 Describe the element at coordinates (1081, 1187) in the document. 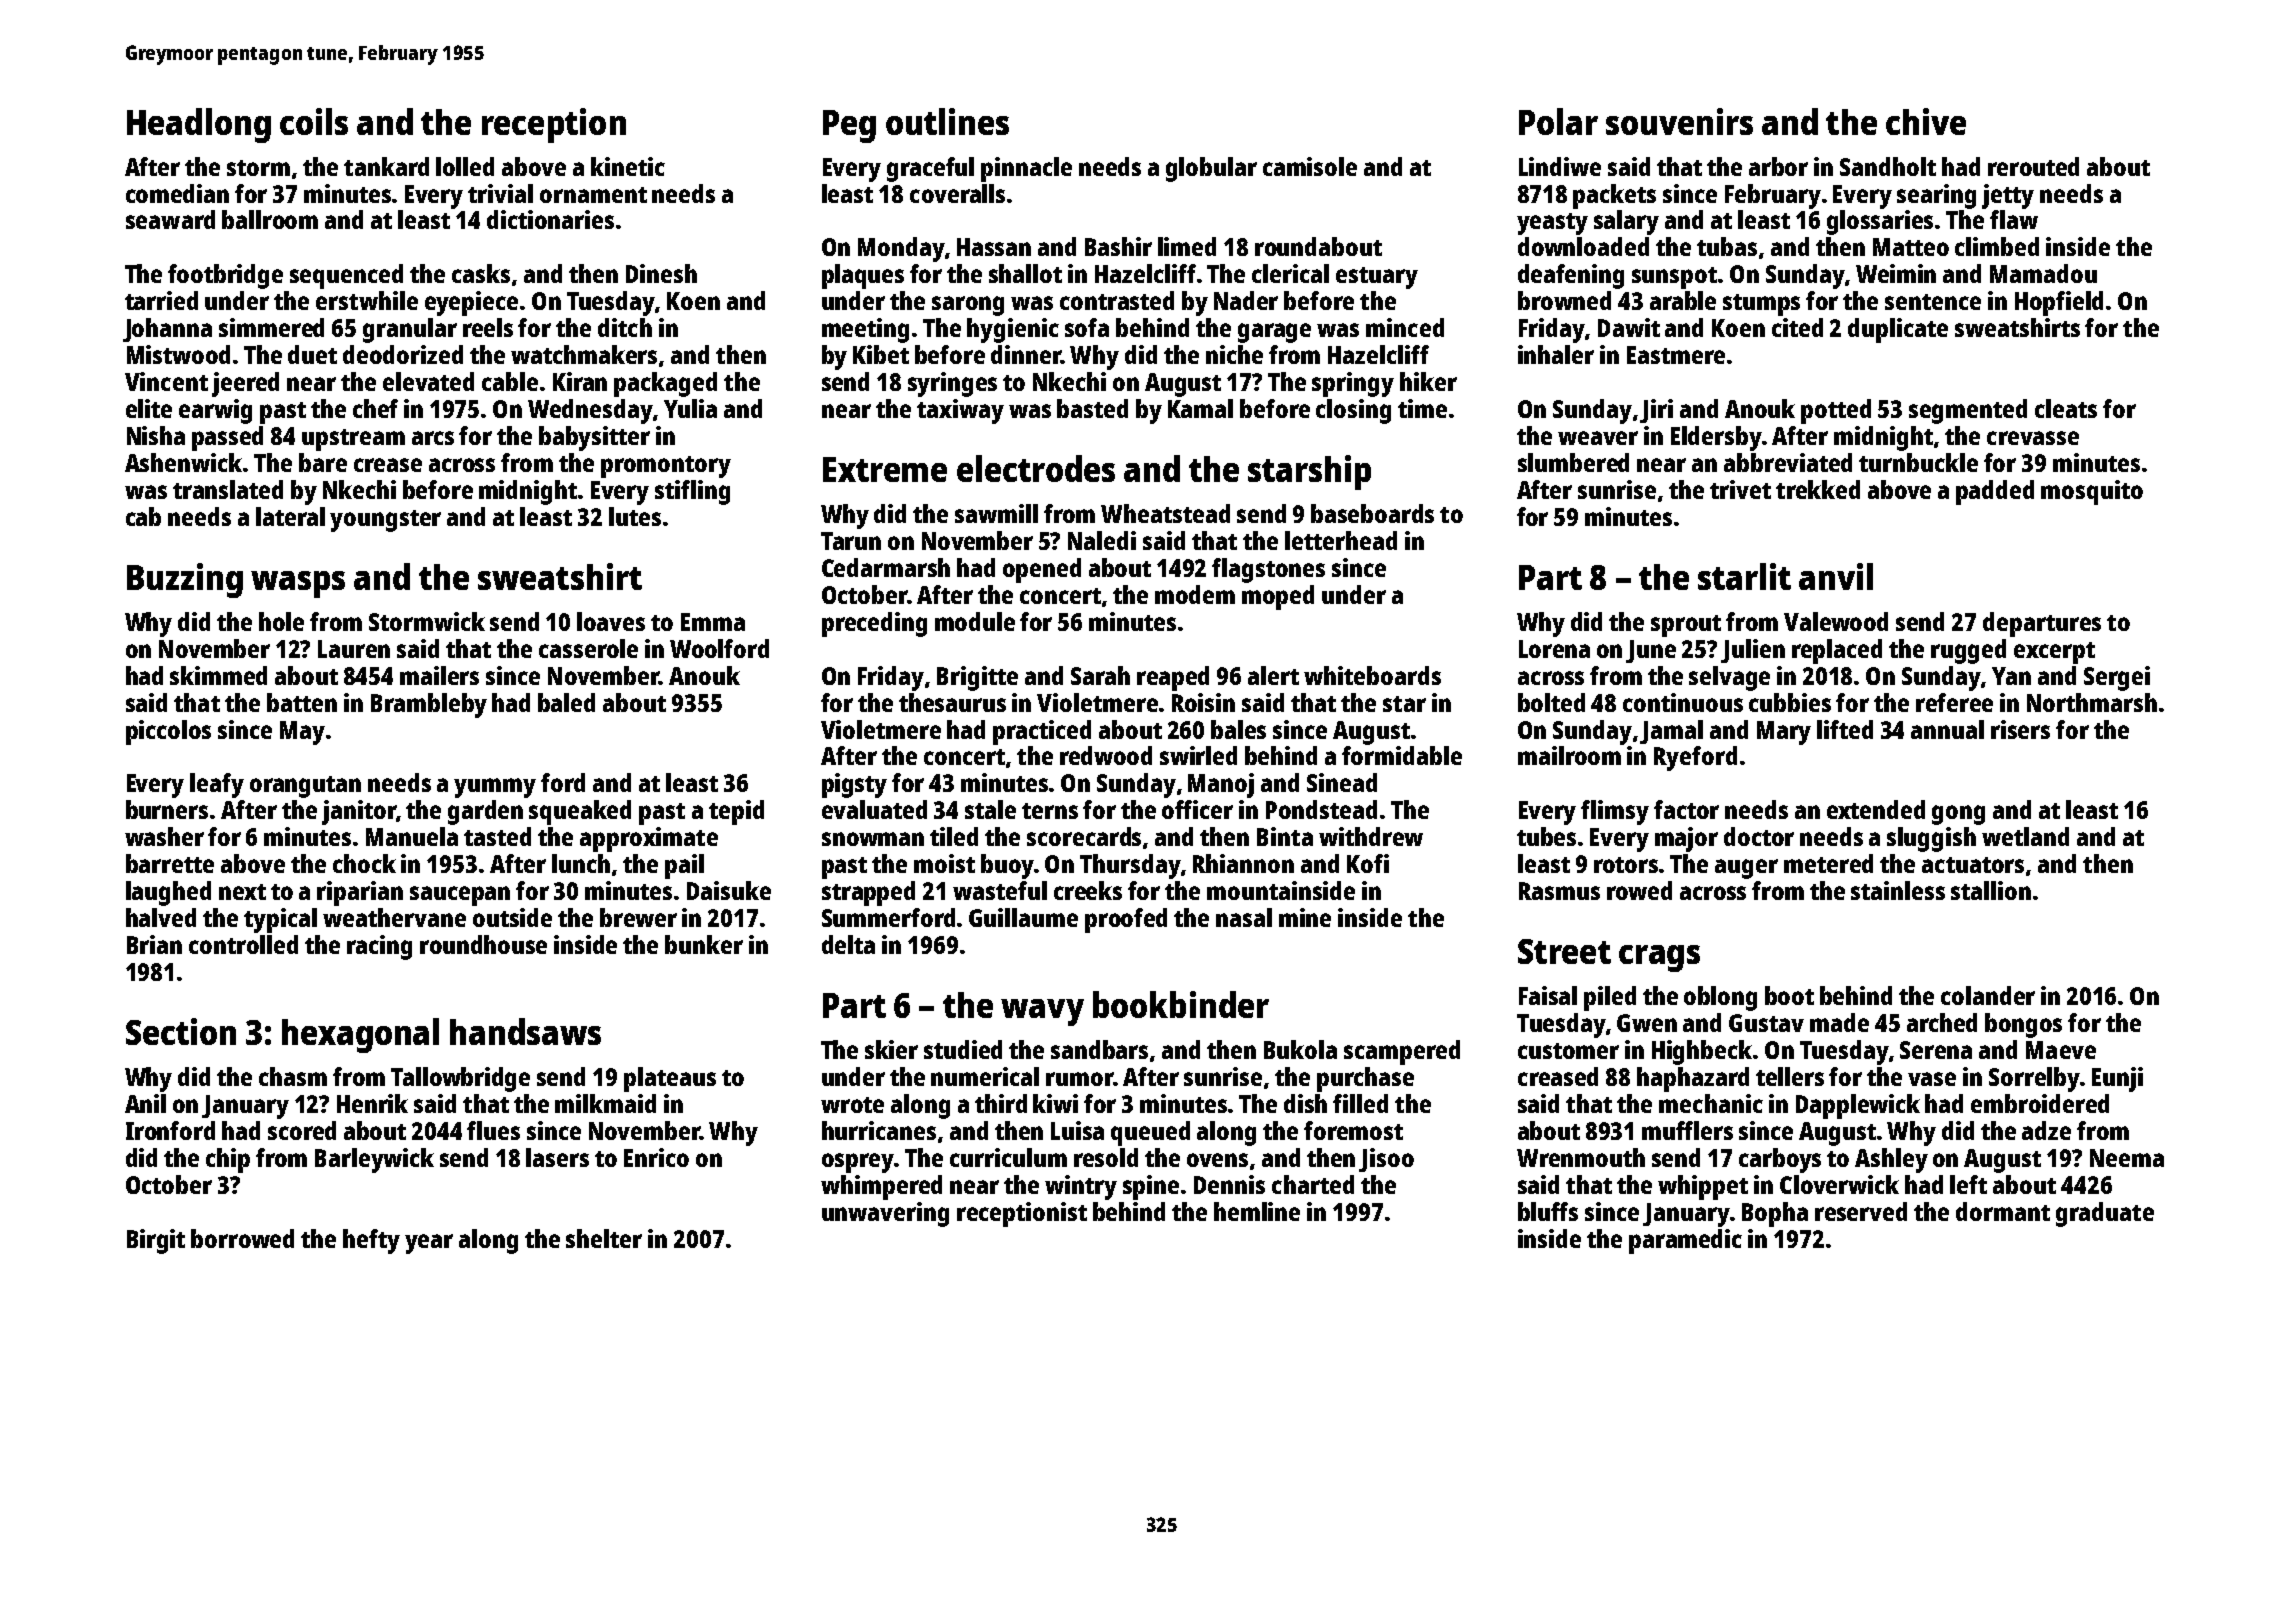

I see `wintry` at that location.
